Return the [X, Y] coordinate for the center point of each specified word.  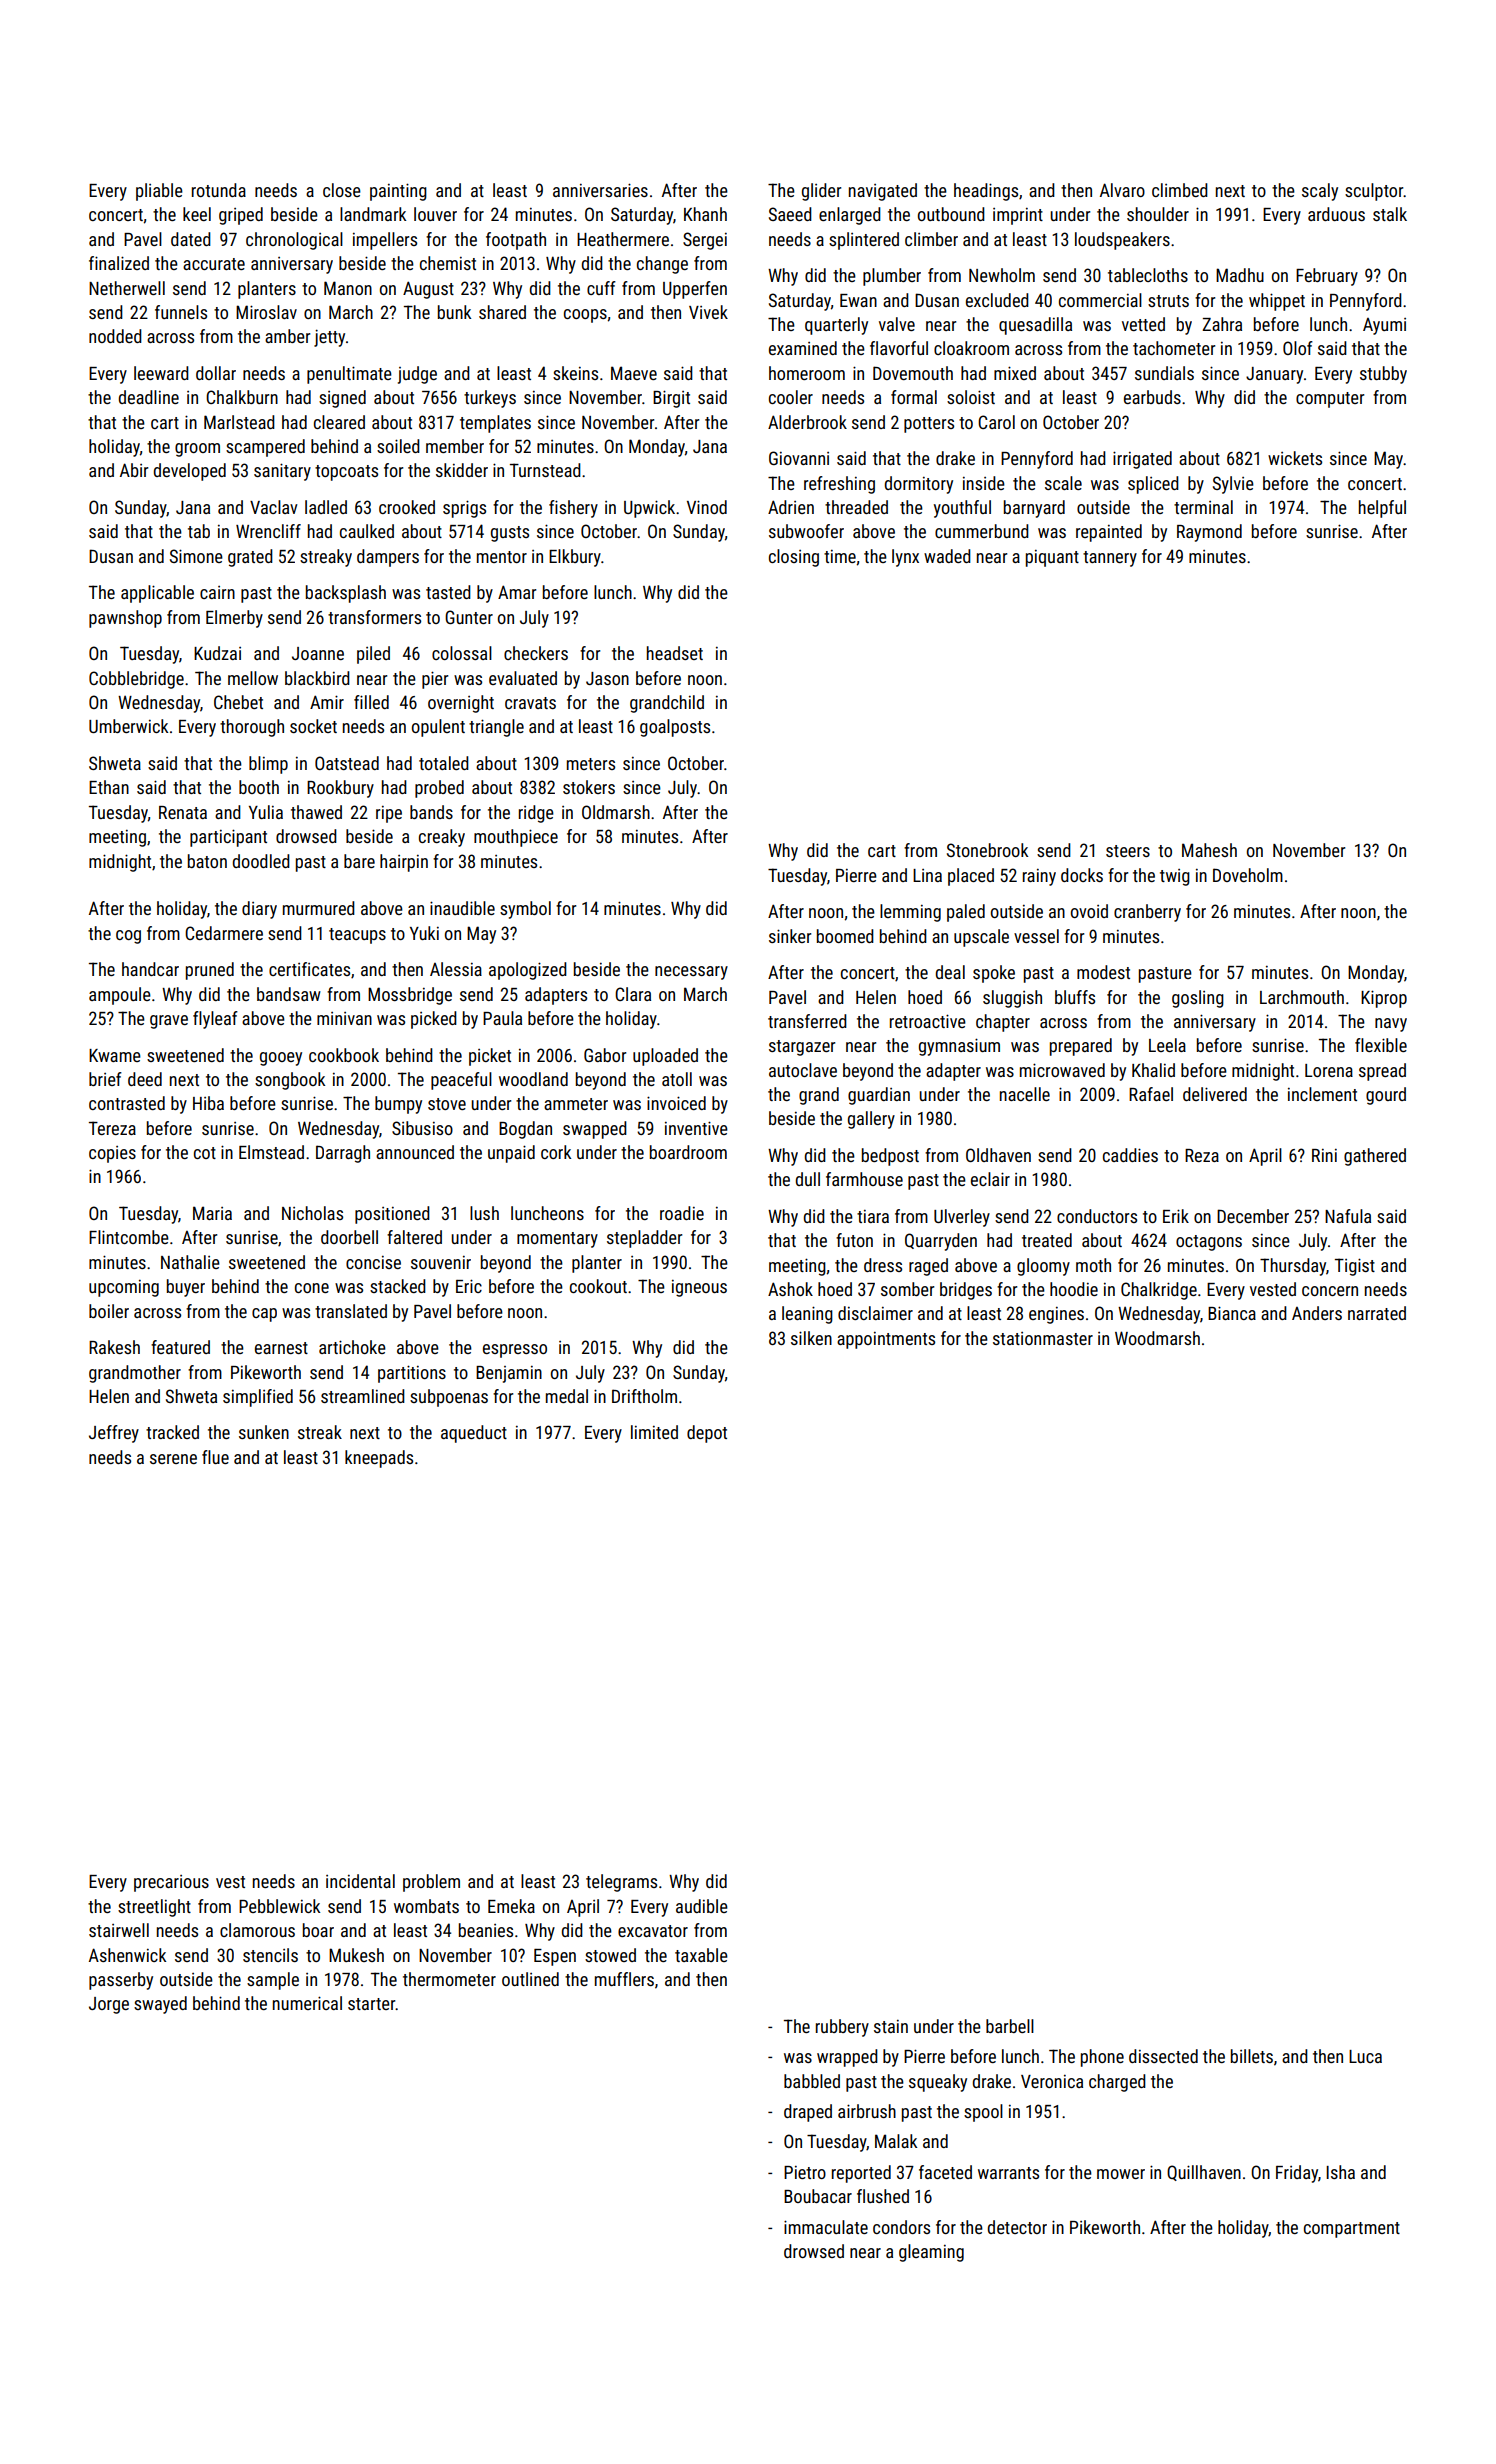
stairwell [119, 1930]
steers [1128, 851]
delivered [1215, 1094]
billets [1252, 2056]
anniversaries [600, 190]
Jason [607, 678]
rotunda [219, 190]
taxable [701, 1955]
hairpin [404, 863]
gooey [281, 1059]
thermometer [449, 1979]
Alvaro [1122, 190]
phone [1102, 2058]
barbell [1010, 2026]
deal [950, 972]
